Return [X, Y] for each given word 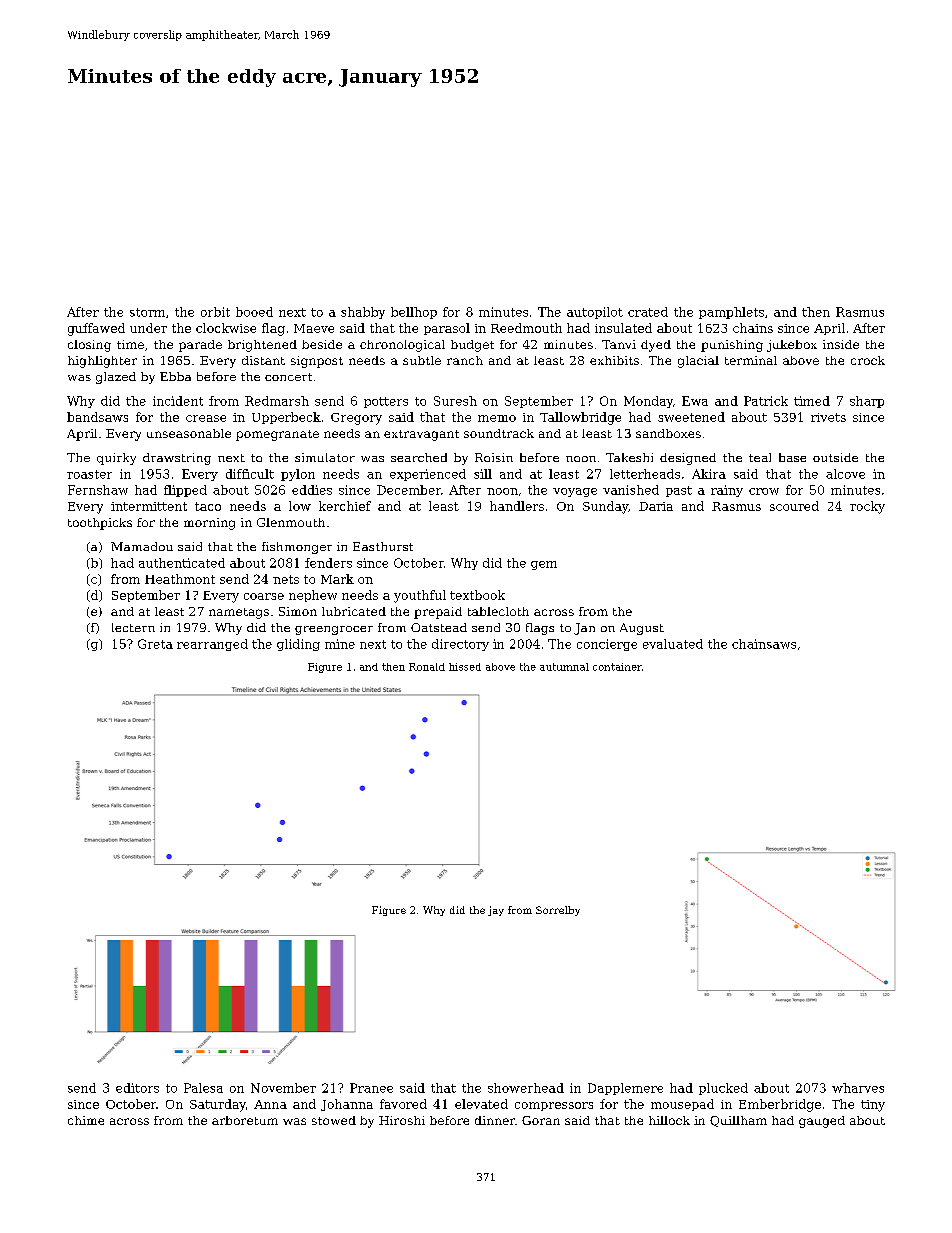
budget [472, 346]
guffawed [96, 329]
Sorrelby [558, 911]
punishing [732, 346]
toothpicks [100, 524]
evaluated [673, 644]
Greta [155, 644]
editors [137, 1088]
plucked [723, 1089]
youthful [420, 596]
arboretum [245, 1120]
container [617, 667]
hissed [465, 667]
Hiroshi [402, 1120]
